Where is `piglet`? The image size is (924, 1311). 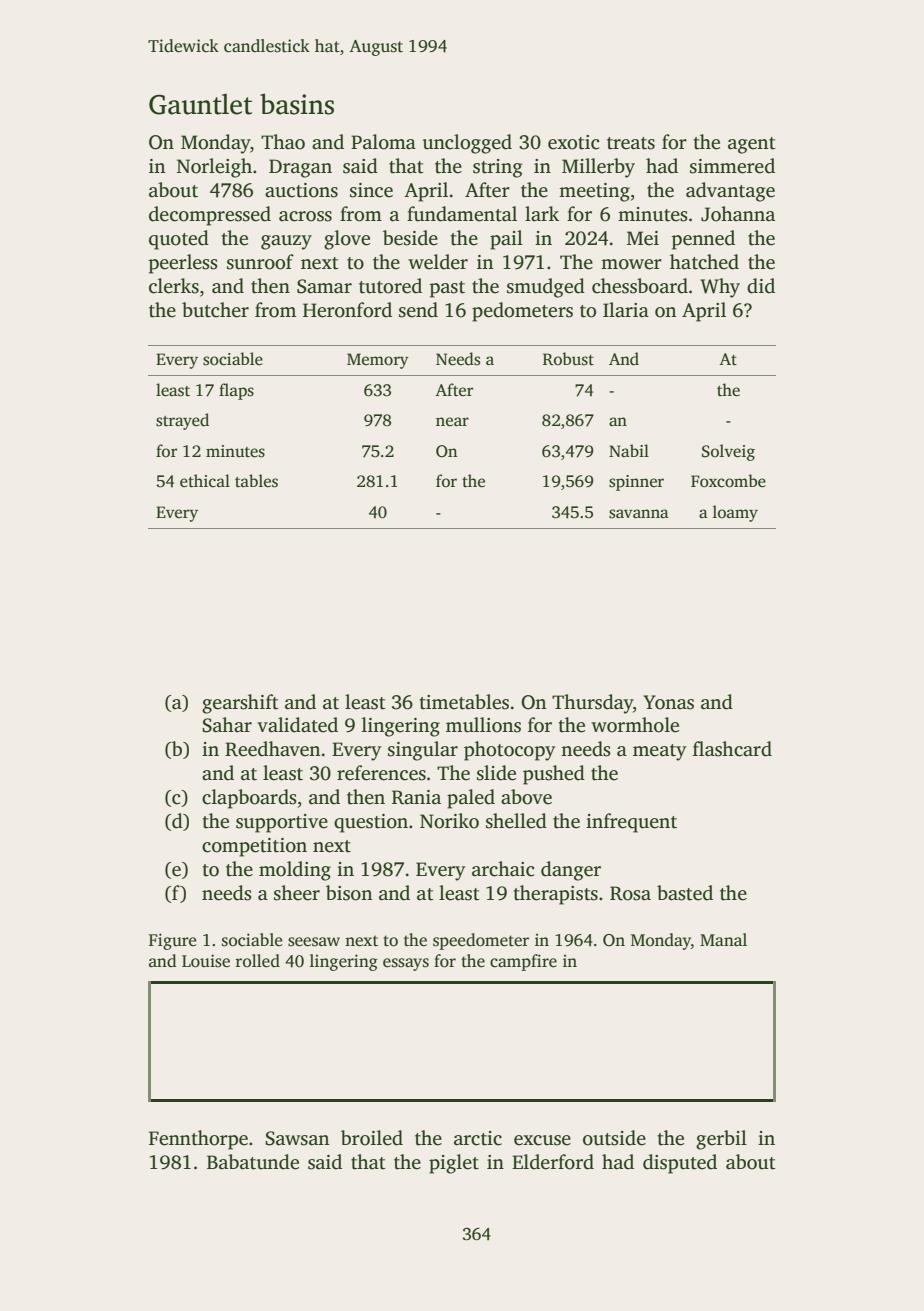
piglet is located at coordinates (454, 1164).
